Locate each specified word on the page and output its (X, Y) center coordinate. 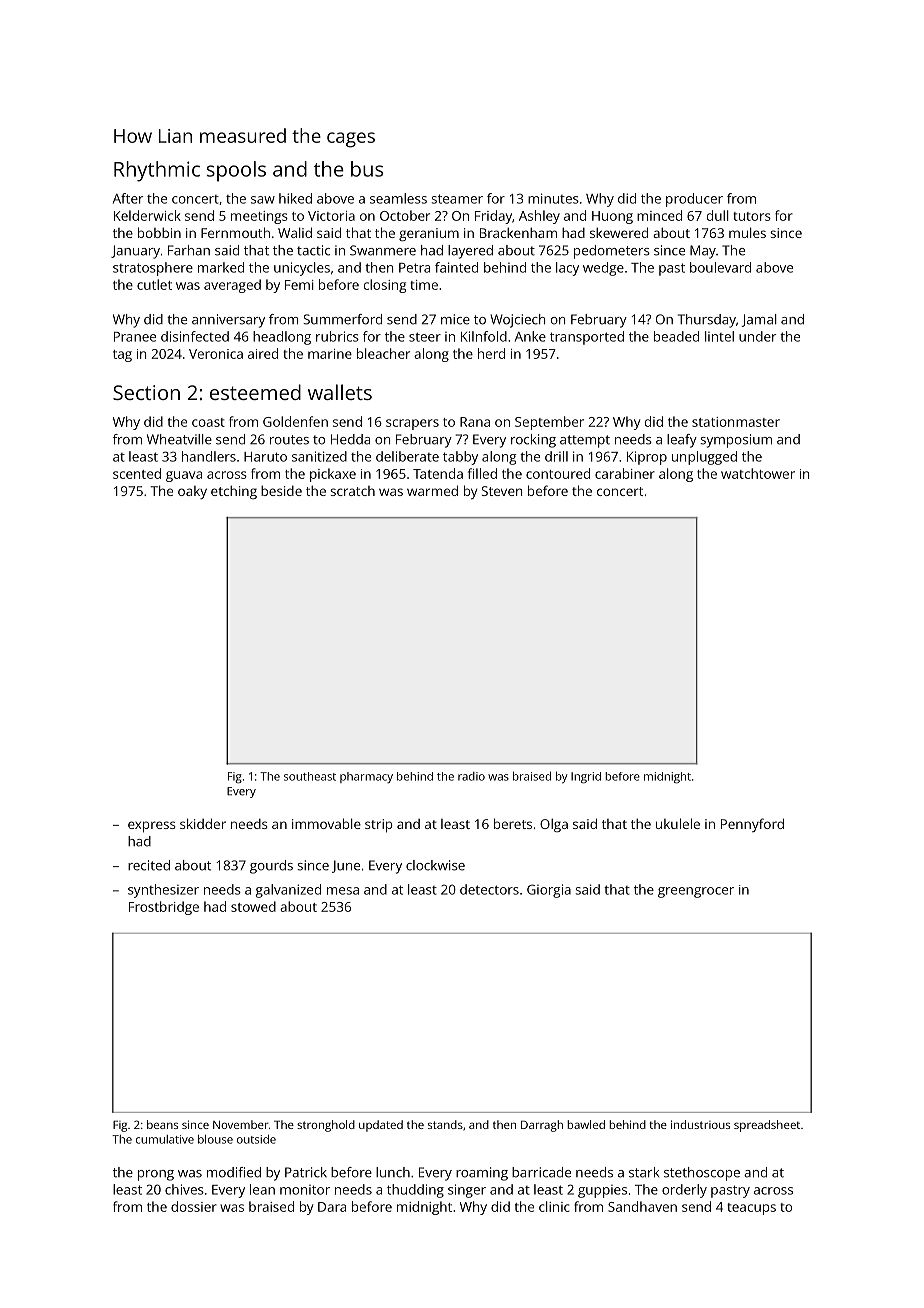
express (152, 827)
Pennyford (752, 825)
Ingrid (586, 778)
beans (162, 1124)
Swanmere (383, 250)
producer (694, 200)
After (128, 198)
